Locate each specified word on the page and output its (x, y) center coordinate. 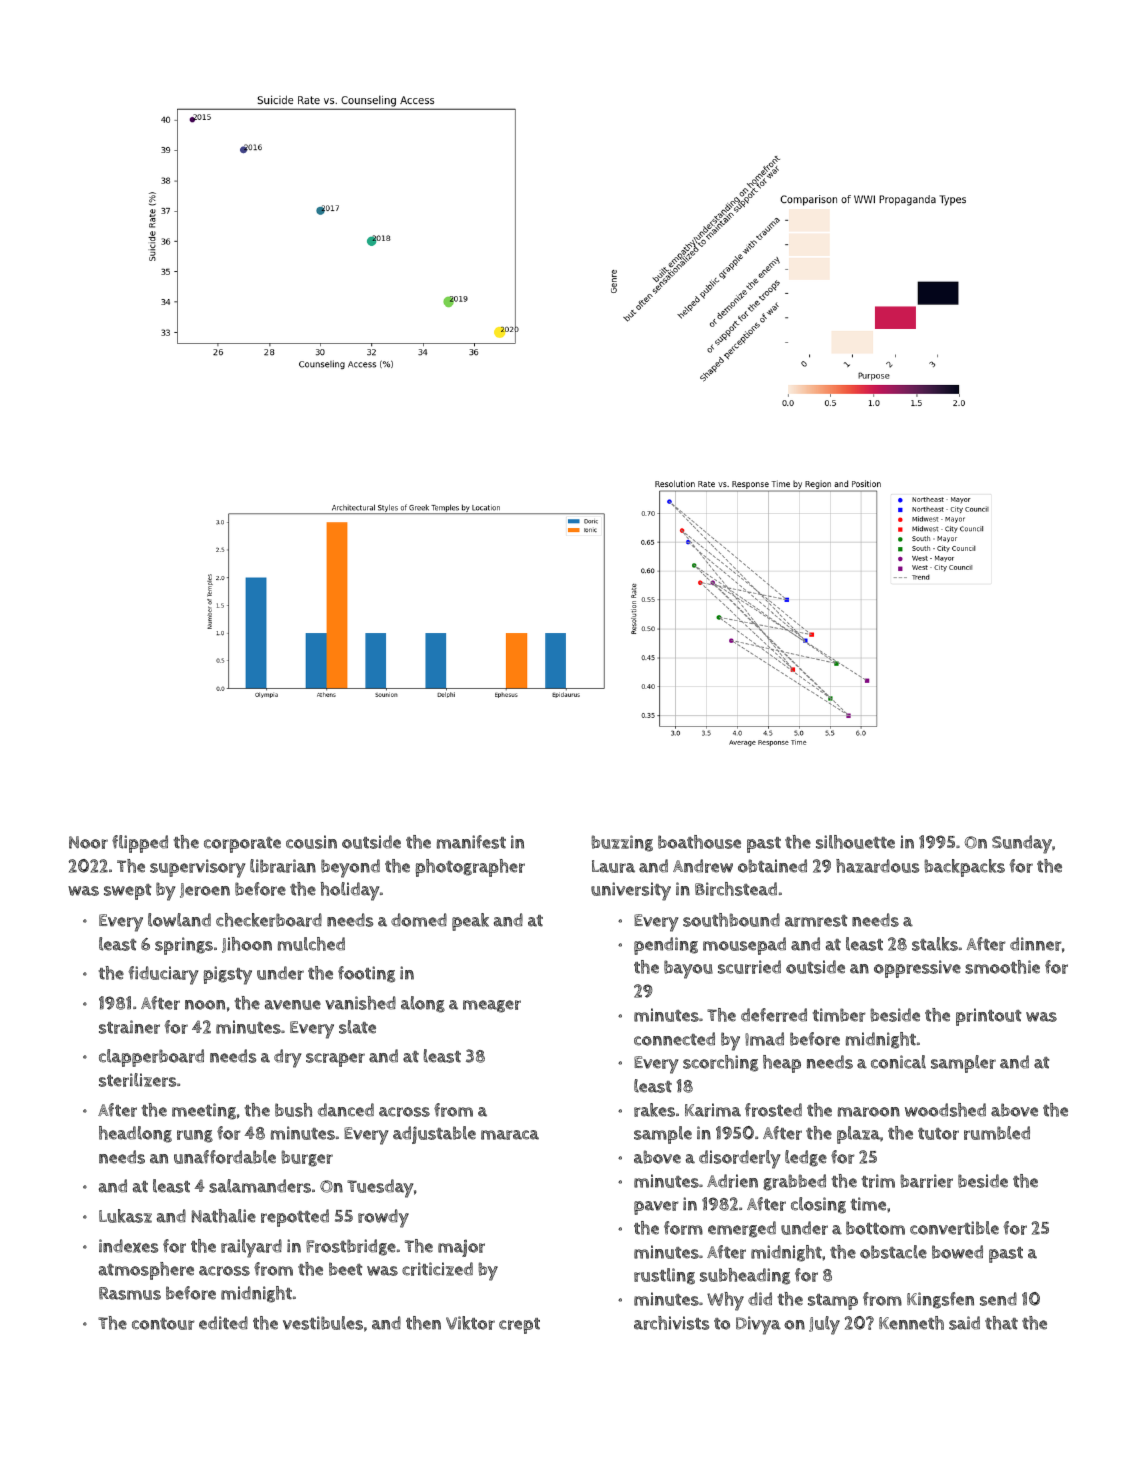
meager (492, 1006)
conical (898, 1062)
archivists (671, 1323)
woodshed (945, 1110)
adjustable (434, 1135)
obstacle (893, 1252)
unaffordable (225, 1157)
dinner (1036, 944)
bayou (688, 969)
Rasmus (130, 1293)
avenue (293, 1005)
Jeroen (205, 890)
